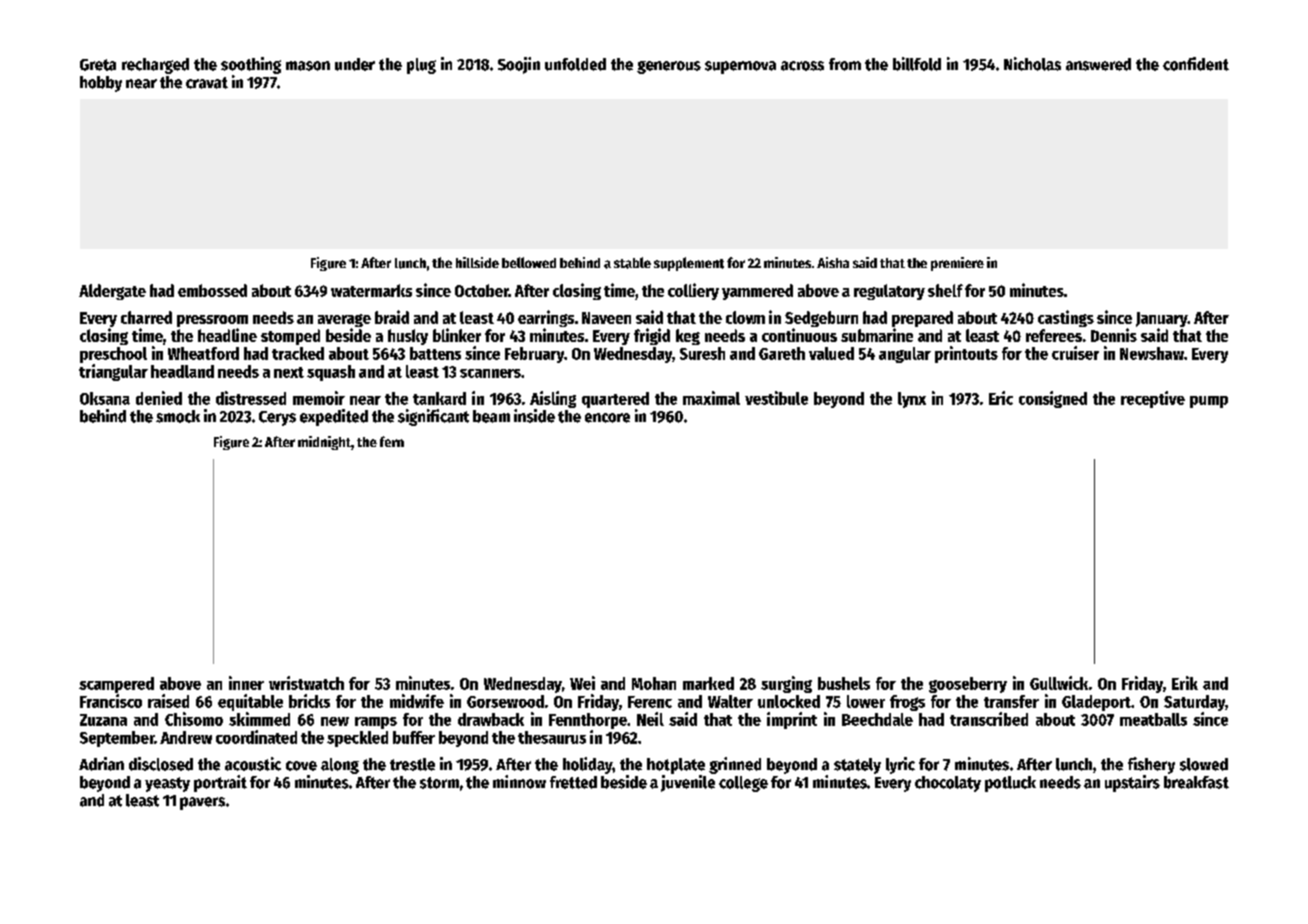 The width and height of the screenshot is (1308, 924). I want to click on equitable, so click(250, 702).
